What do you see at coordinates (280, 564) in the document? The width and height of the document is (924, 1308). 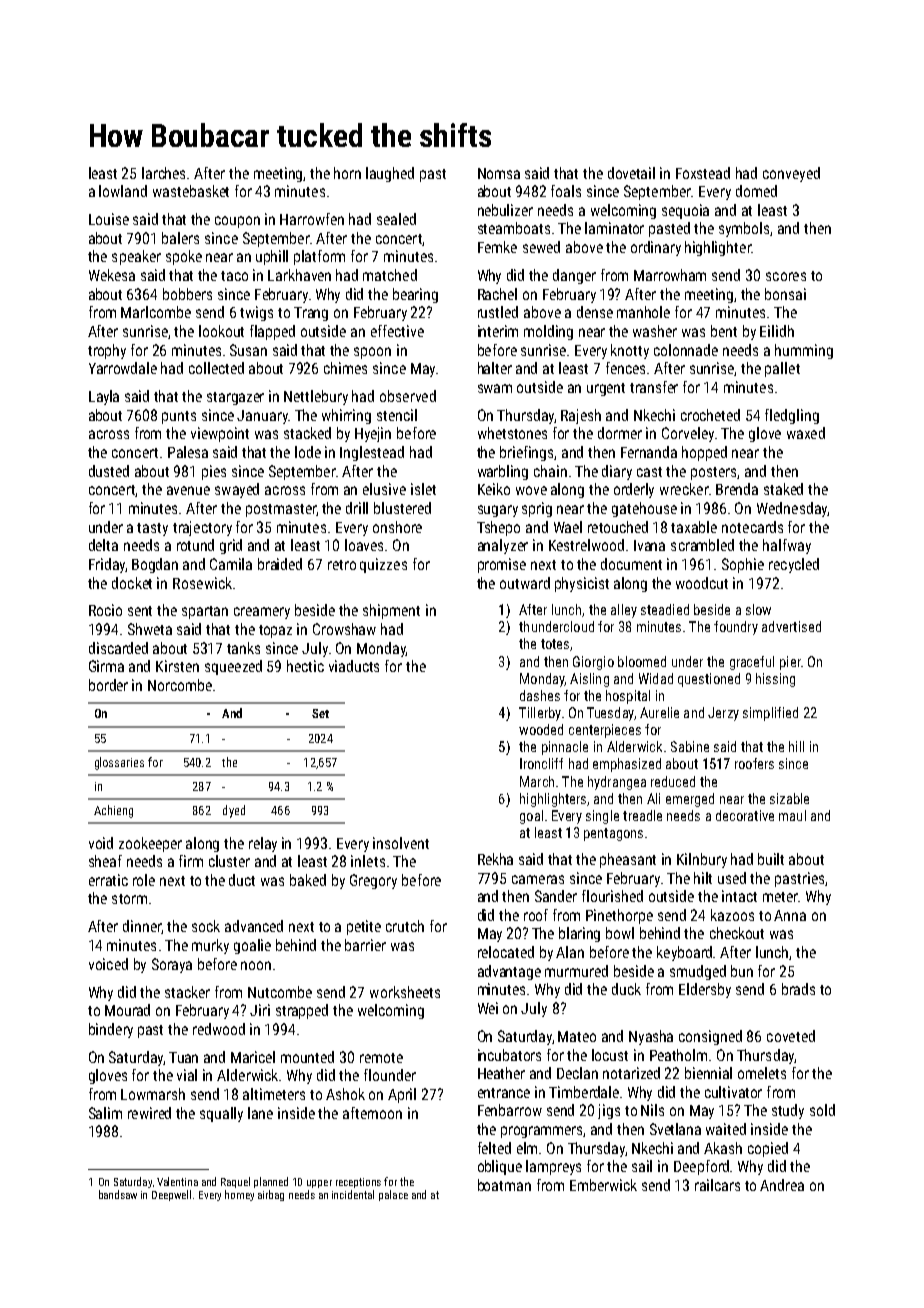 I see `braided` at bounding box center [280, 564].
